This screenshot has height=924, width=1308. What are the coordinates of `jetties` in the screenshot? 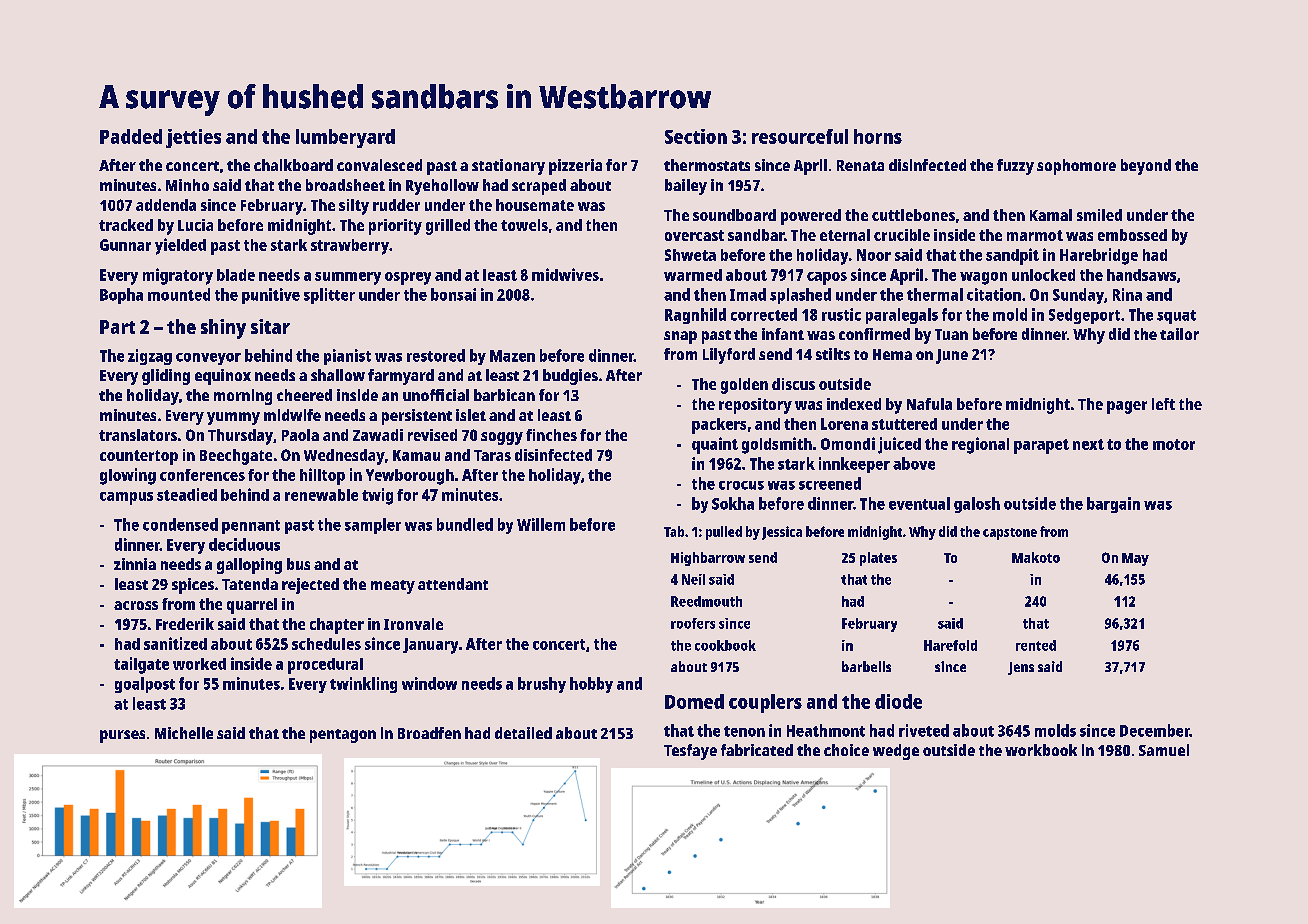 It's located at (193, 138).
